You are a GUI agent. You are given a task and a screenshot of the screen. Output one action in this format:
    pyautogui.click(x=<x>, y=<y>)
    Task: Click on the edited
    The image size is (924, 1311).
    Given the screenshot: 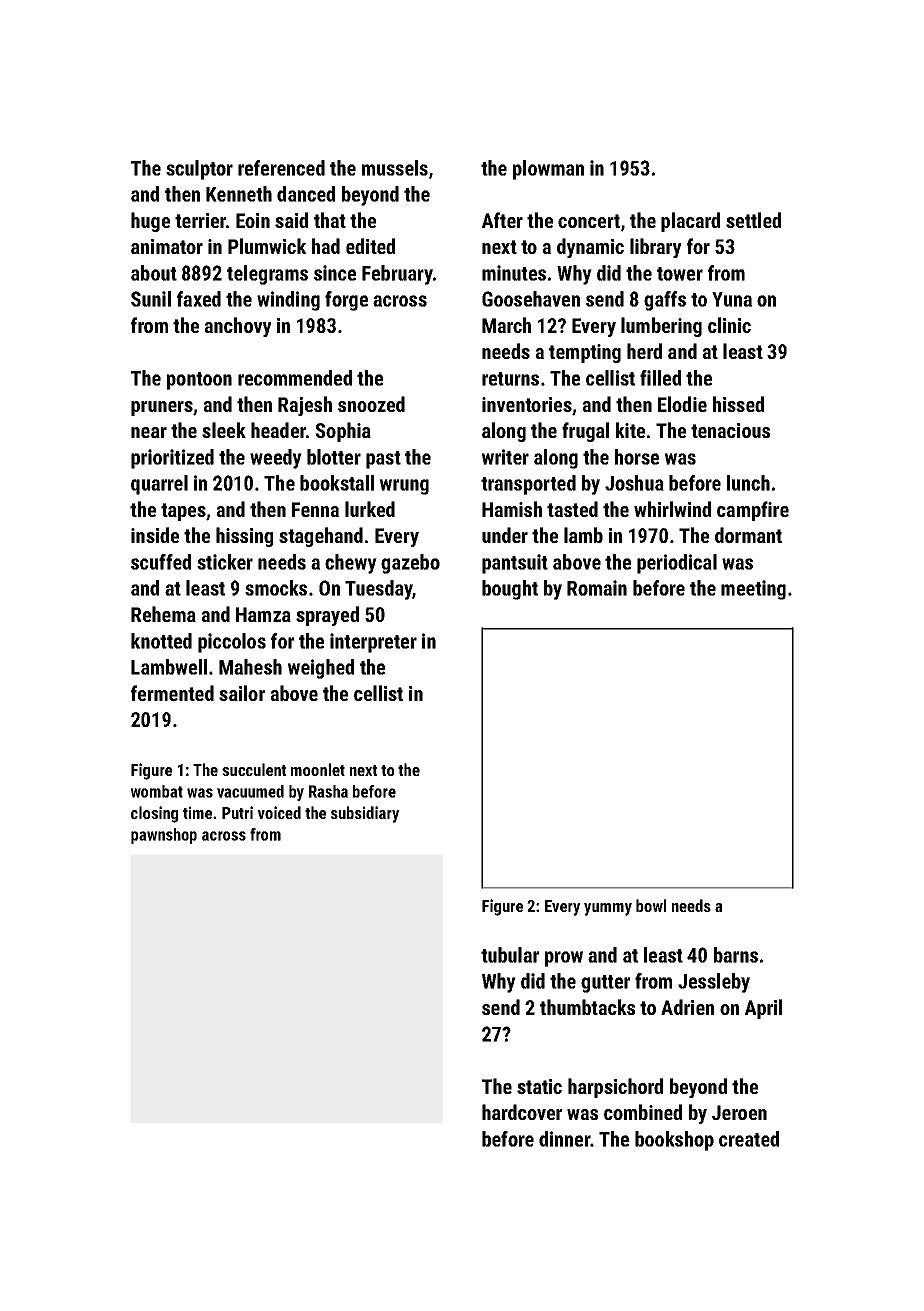 What is the action you would take?
    pyautogui.click(x=370, y=246)
